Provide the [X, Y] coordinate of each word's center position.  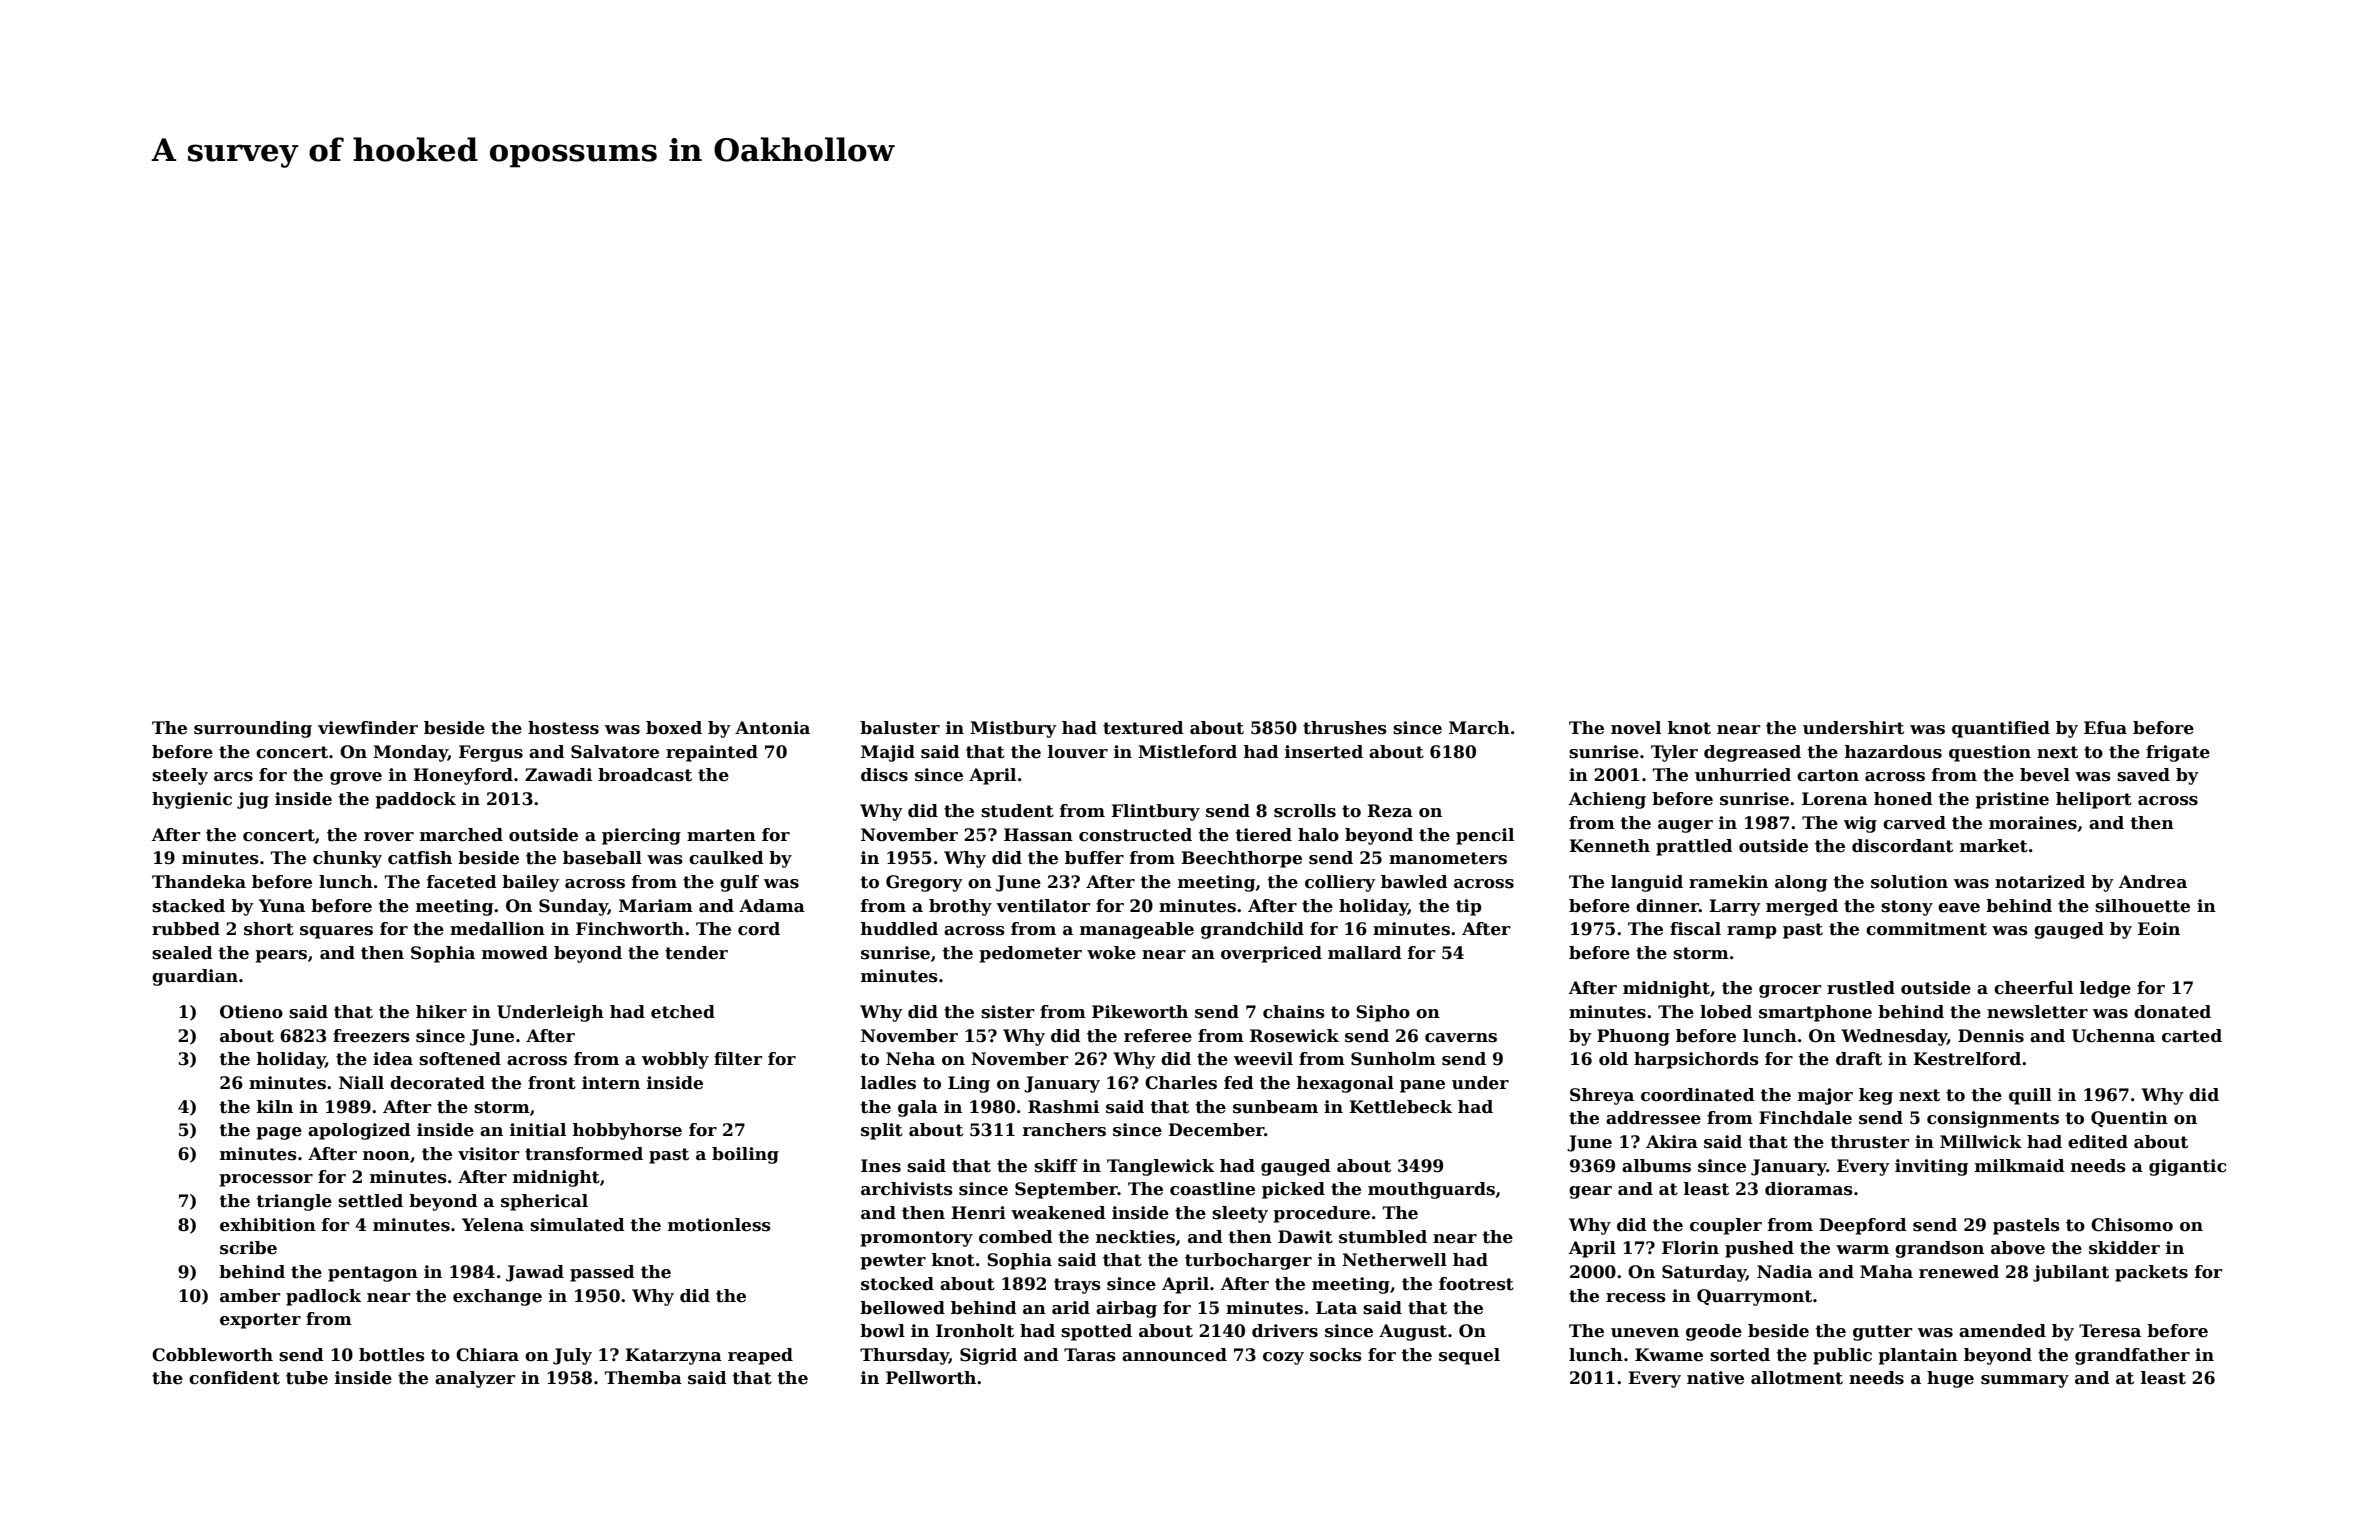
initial [538, 1130]
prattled [1694, 847]
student [1017, 811]
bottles [392, 1355]
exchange [497, 1297]
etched [683, 1012]
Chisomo [2132, 1225]
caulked [726, 858]
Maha [1886, 1272]
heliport [2094, 800]
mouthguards [1431, 1190]
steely [180, 776]
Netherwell [1394, 1260]
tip [1469, 907]
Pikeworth [1140, 1012]
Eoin [2159, 929]
